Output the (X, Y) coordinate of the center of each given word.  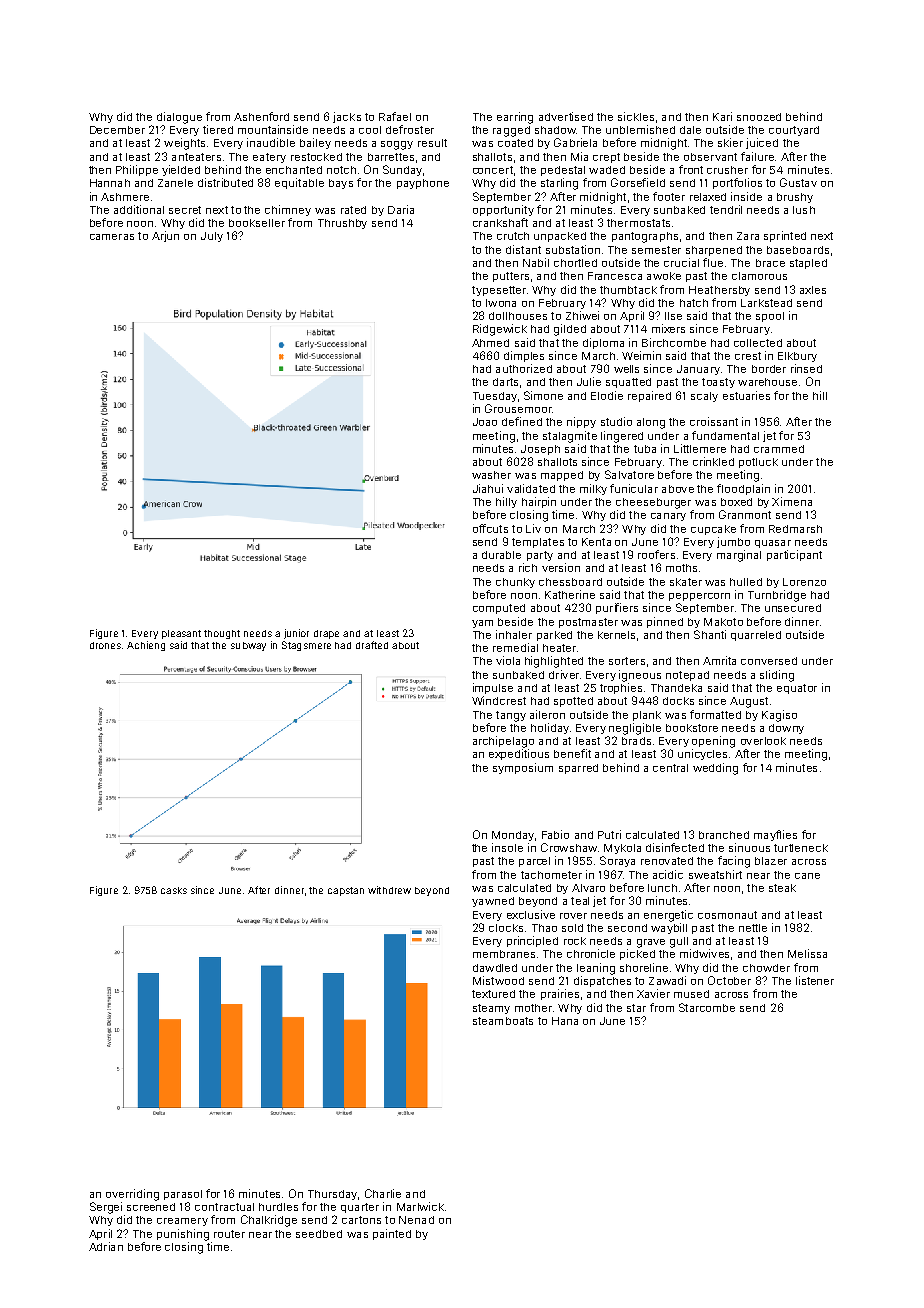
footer (669, 196)
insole (507, 847)
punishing (183, 1235)
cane (807, 876)
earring (515, 118)
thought (222, 634)
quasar (773, 544)
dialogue (179, 118)
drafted (372, 645)
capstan (346, 891)
